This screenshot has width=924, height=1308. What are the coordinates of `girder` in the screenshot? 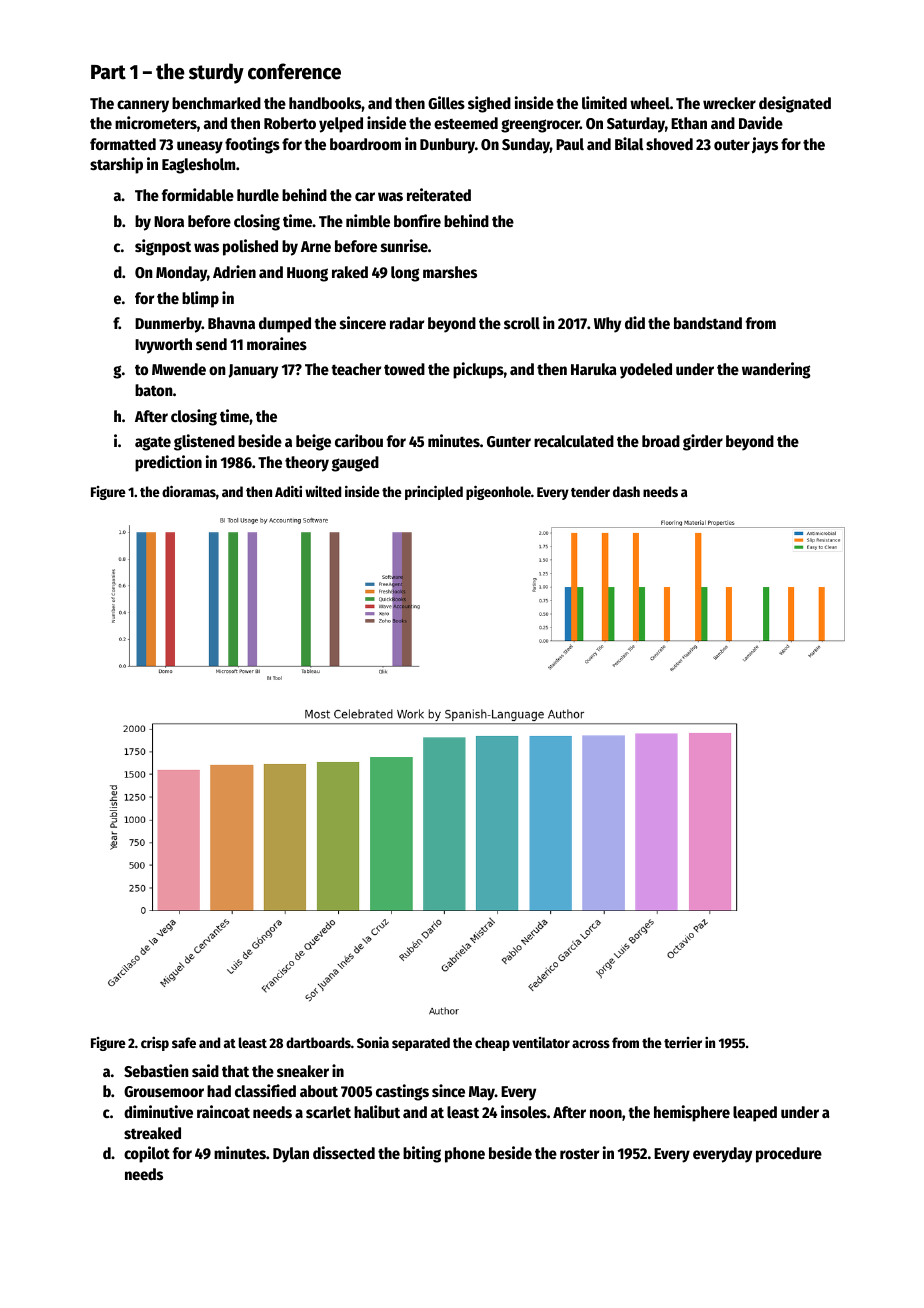 It's located at (703, 442).
